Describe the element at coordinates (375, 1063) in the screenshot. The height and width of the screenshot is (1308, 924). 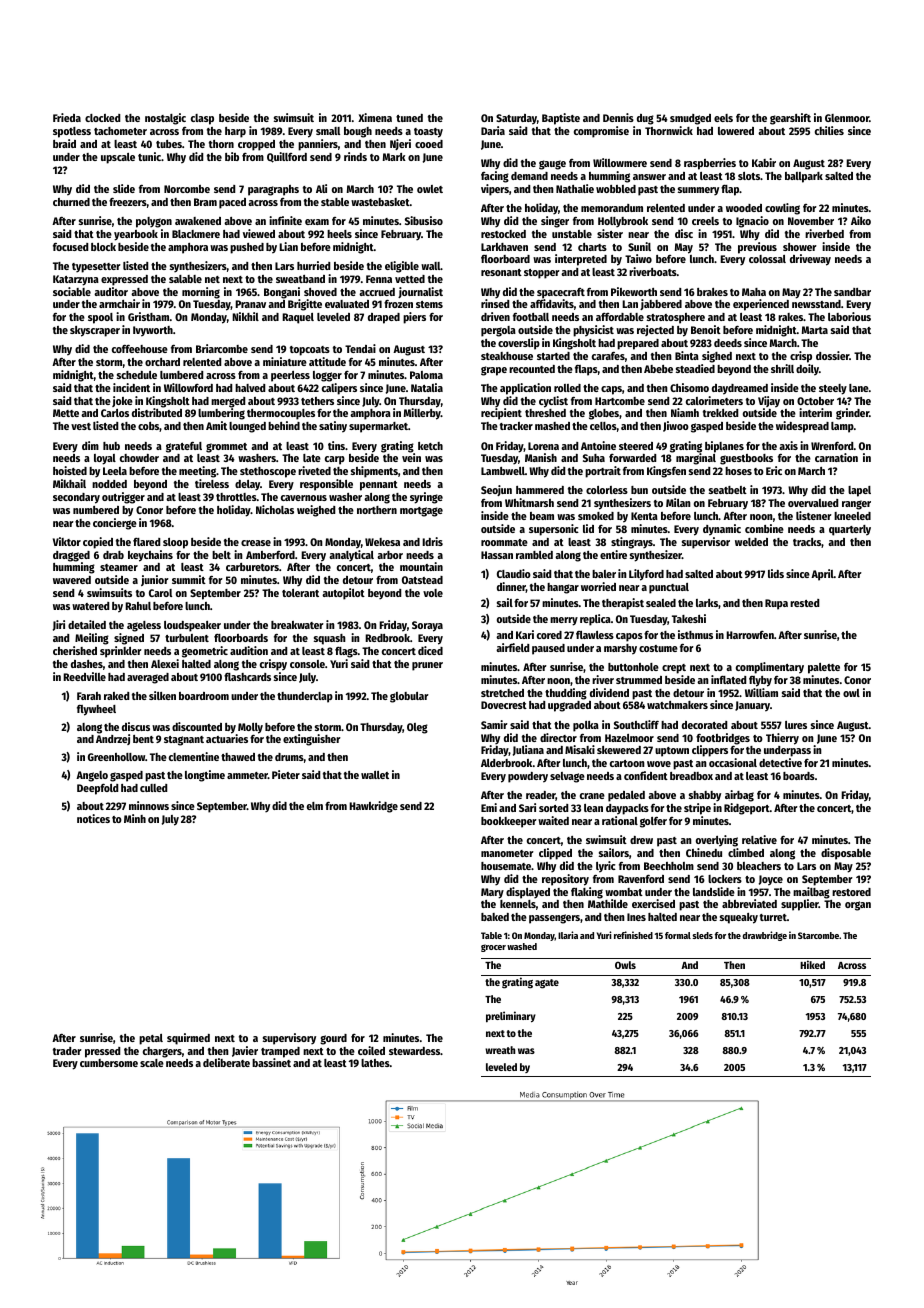
I see `lathes` at that location.
